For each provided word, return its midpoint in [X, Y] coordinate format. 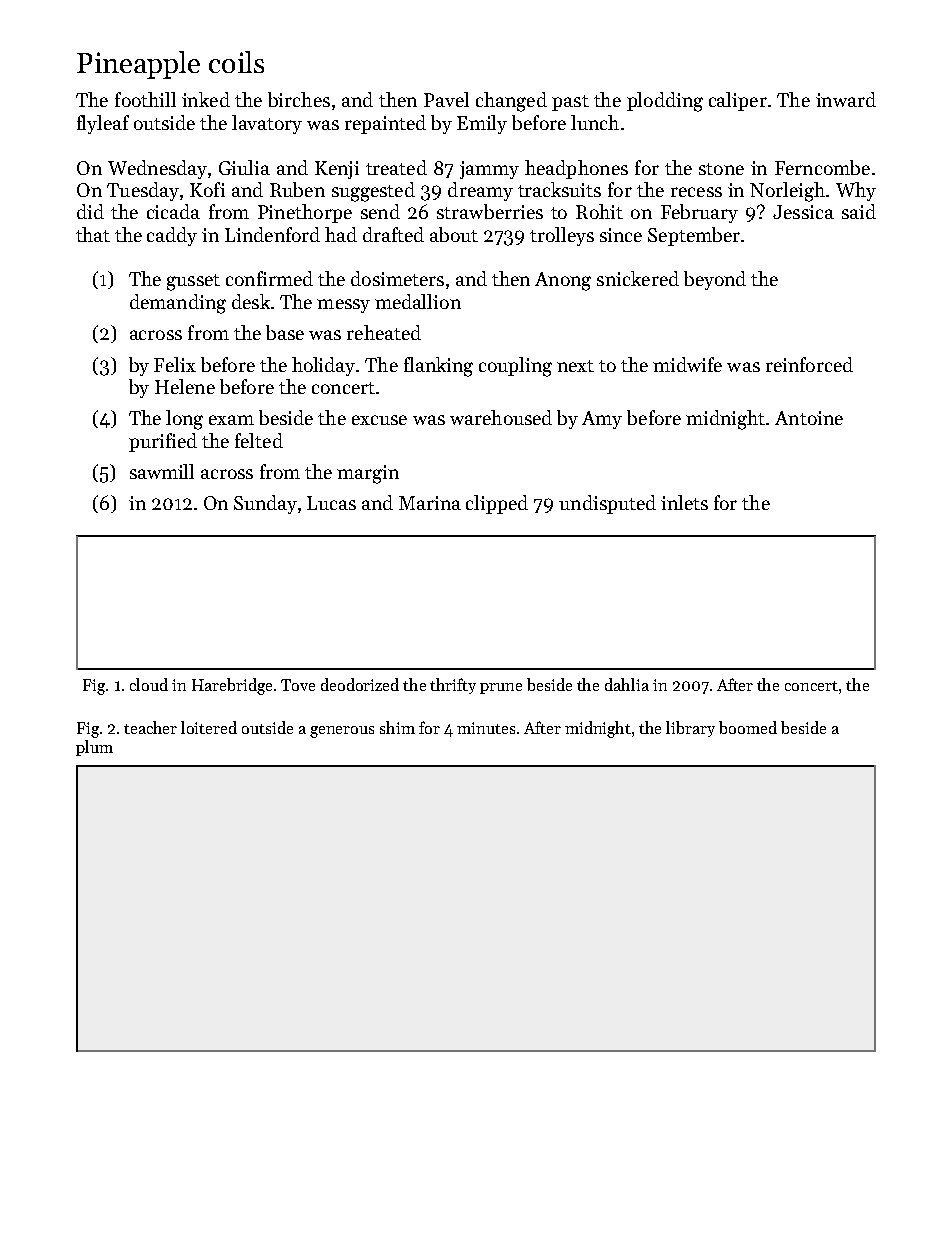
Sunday [265, 504]
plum [94, 748]
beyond [715, 280]
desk [251, 301]
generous [342, 732]
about [454, 234]
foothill [145, 99]
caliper [738, 101]
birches [299, 99]
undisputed [607, 504]
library [690, 729]
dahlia [627, 684]
